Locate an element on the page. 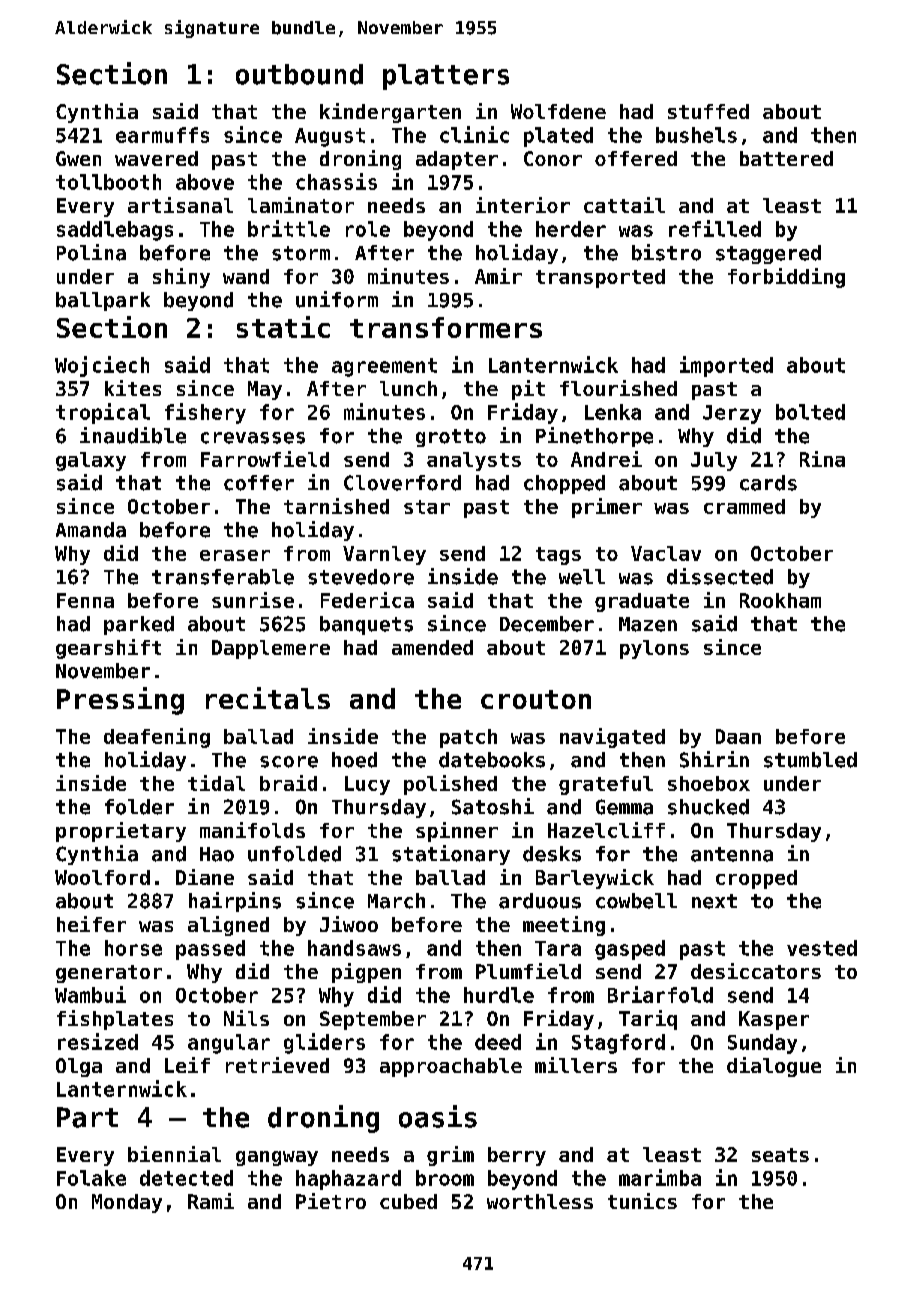 This image has width=924, height=1314. stuffed is located at coordinates (708, 111).
